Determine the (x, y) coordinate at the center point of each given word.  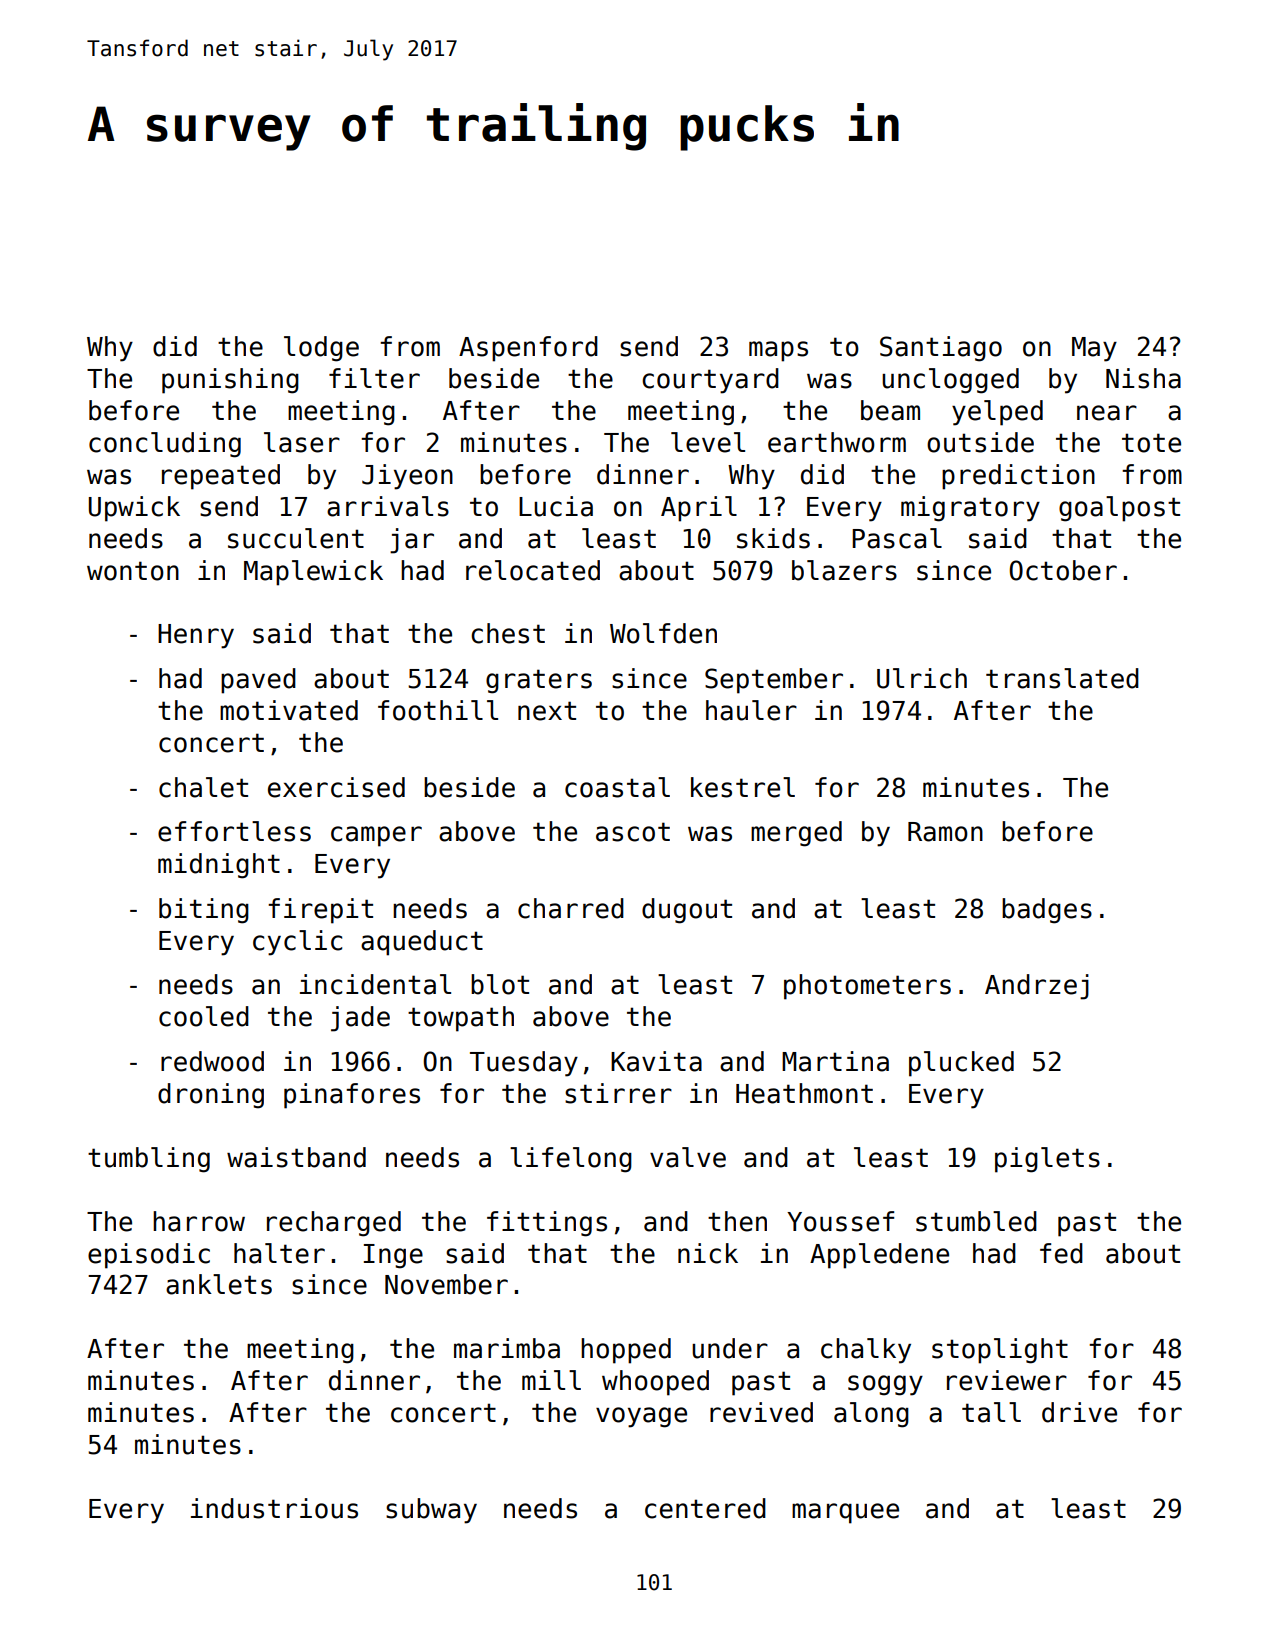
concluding (165, 445)
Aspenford (528, 349)
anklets (219, 1284)
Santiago (941, 349)
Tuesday (524, 1064)
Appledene (879, 1256)
